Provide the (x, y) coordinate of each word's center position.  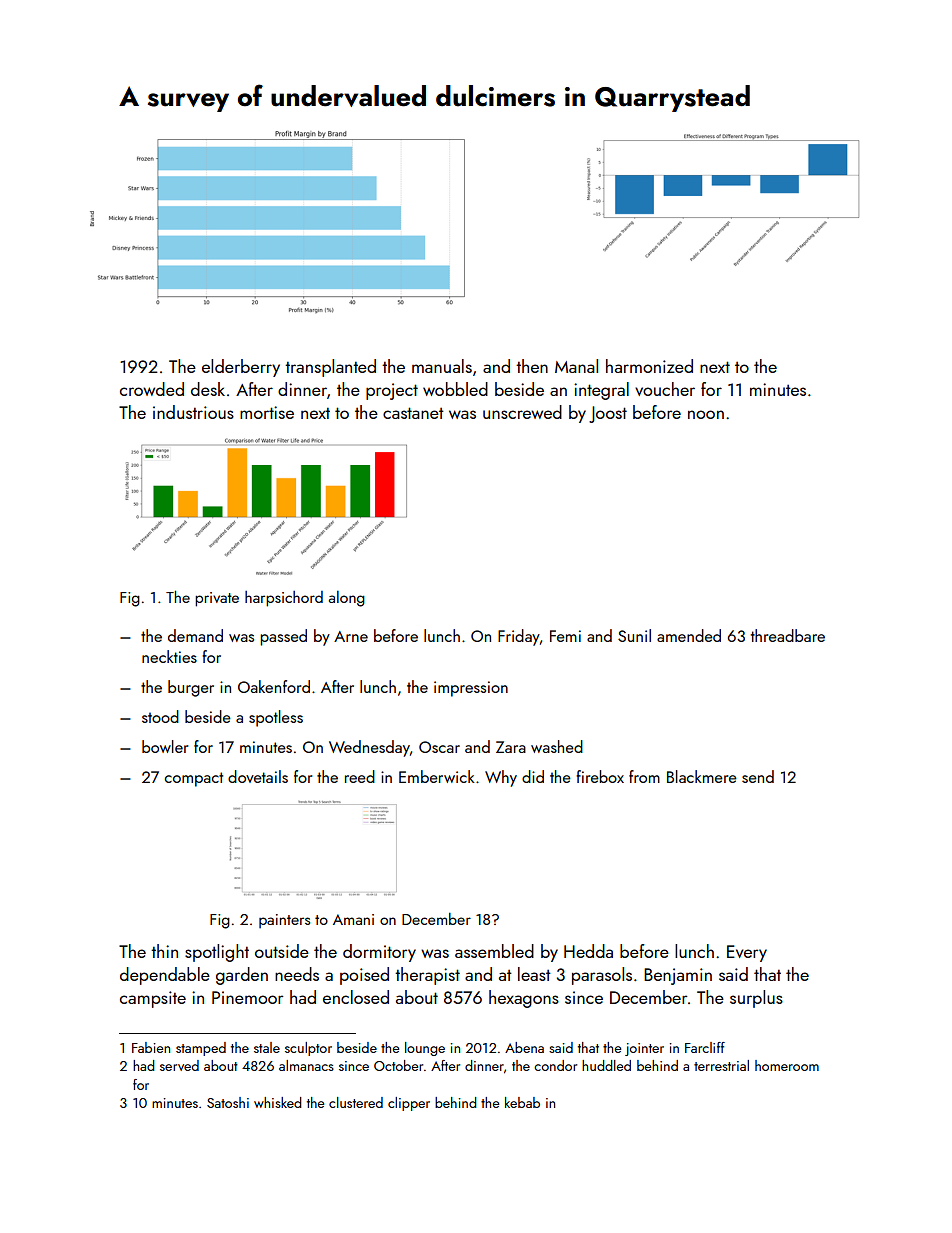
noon (706, 414)
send (758, 776)
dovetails (258, 776)
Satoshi (228, 1102)
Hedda (588, 951)
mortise (267, 412)
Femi (565, 636)
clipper (409, 1104)
